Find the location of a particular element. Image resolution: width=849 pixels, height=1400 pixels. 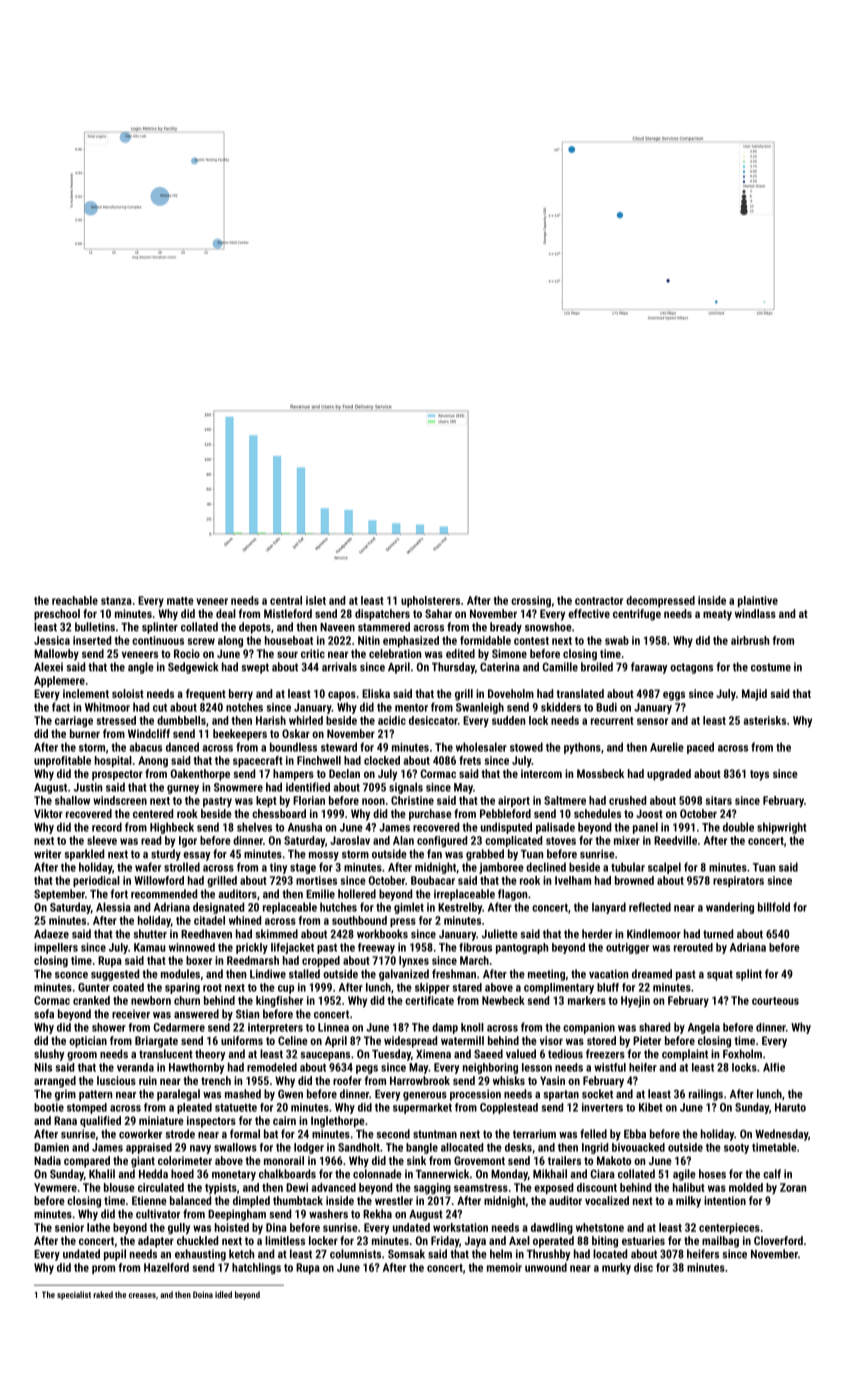

columnists is located at coordinates (355, 1254).
